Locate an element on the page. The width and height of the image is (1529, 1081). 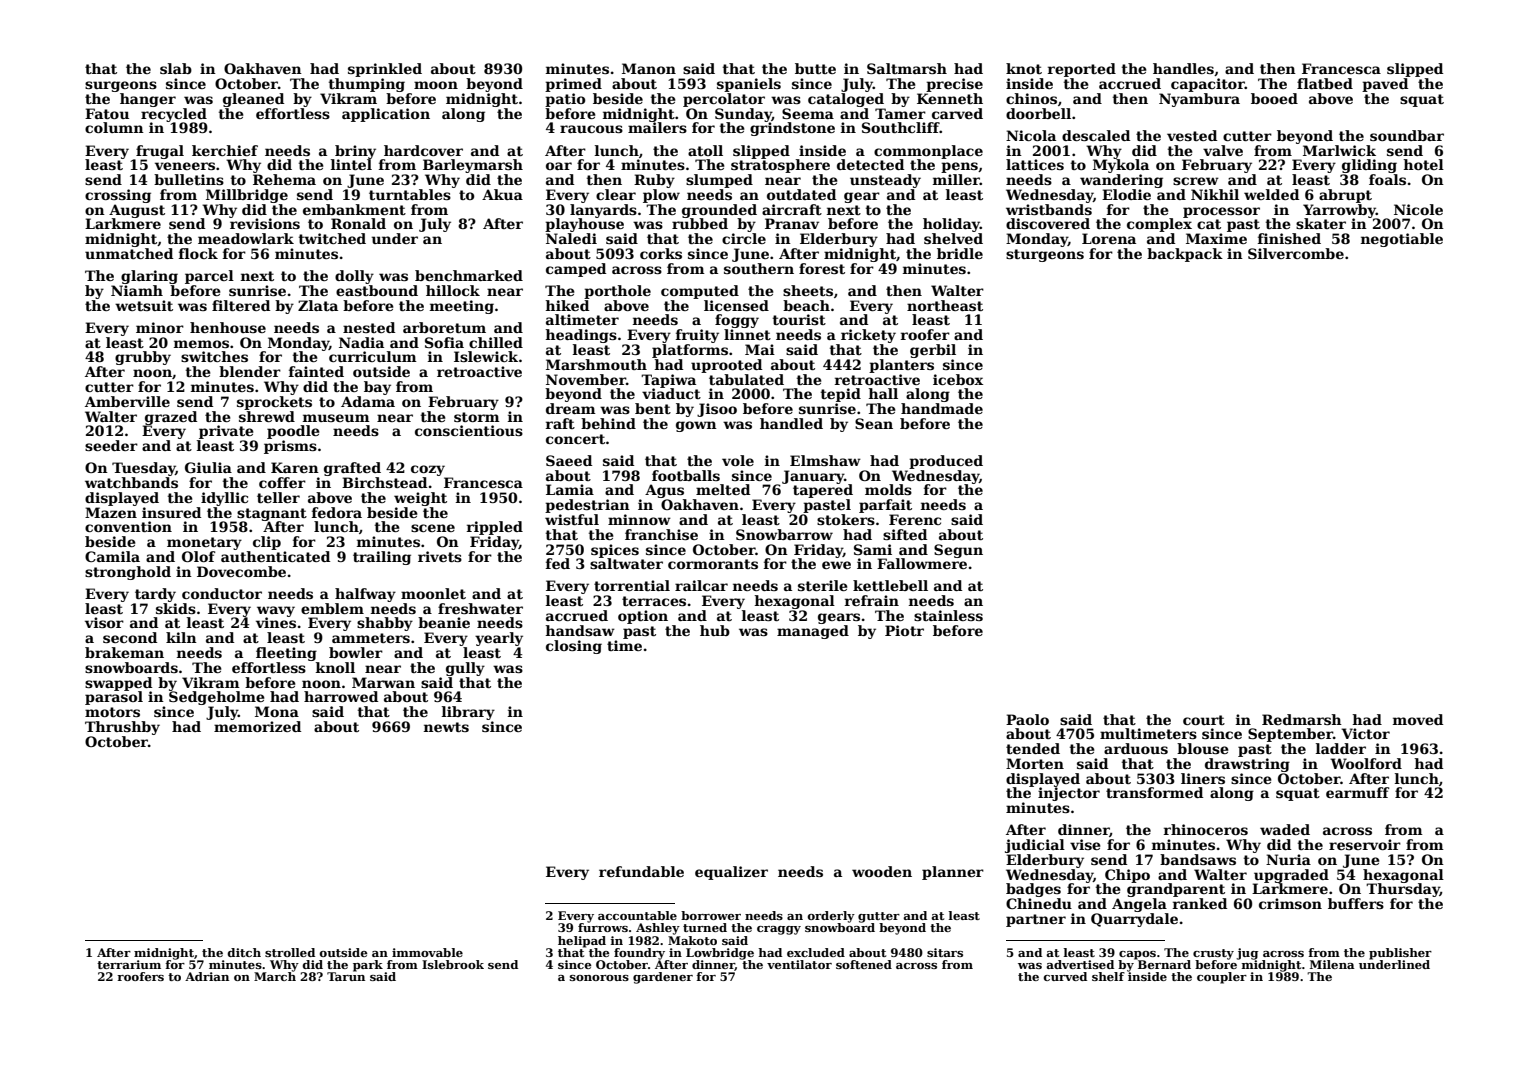
parcel is located at coordinates (209, 277).
